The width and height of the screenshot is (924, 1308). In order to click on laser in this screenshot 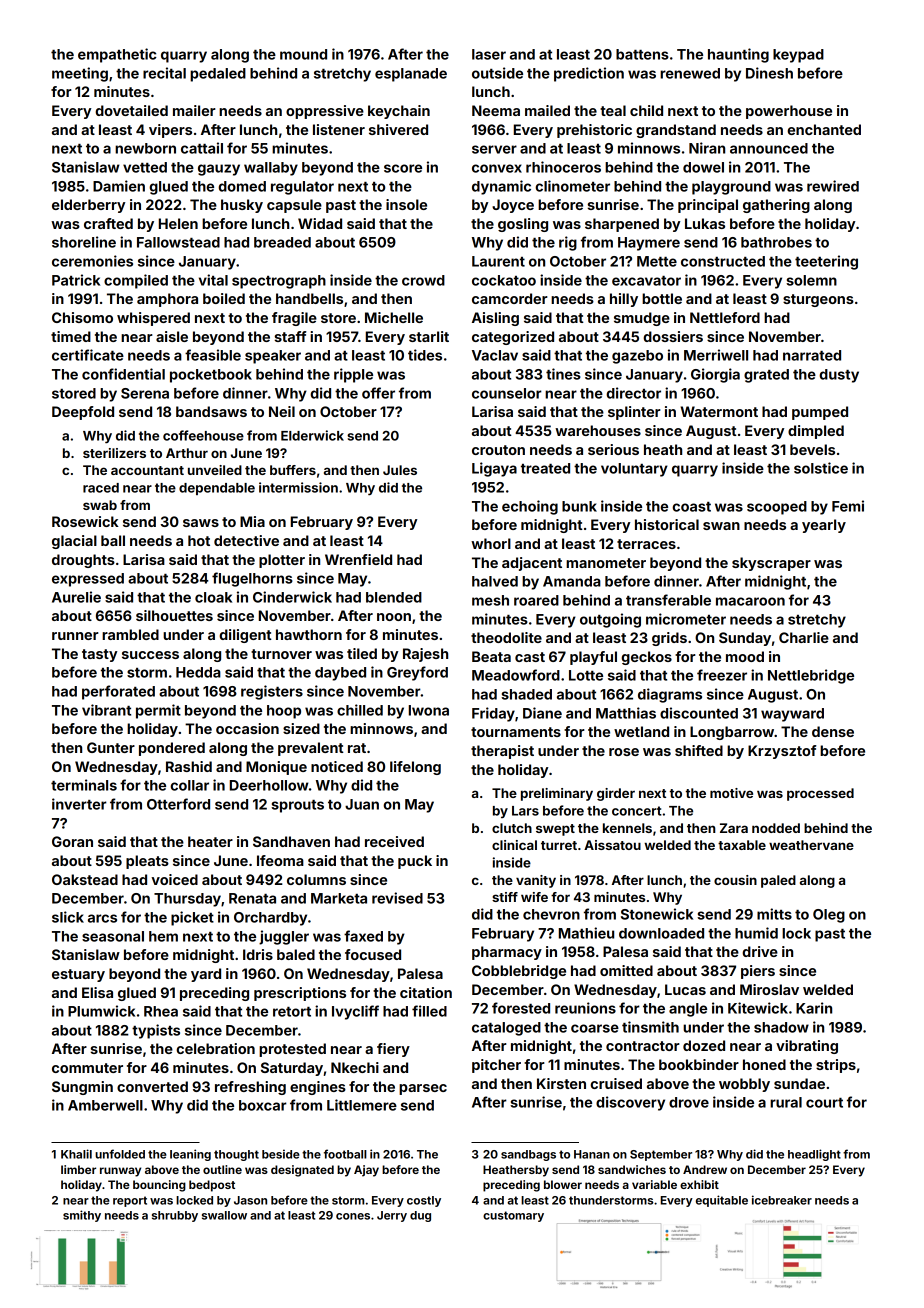, I will do `click(489, 54)`.
